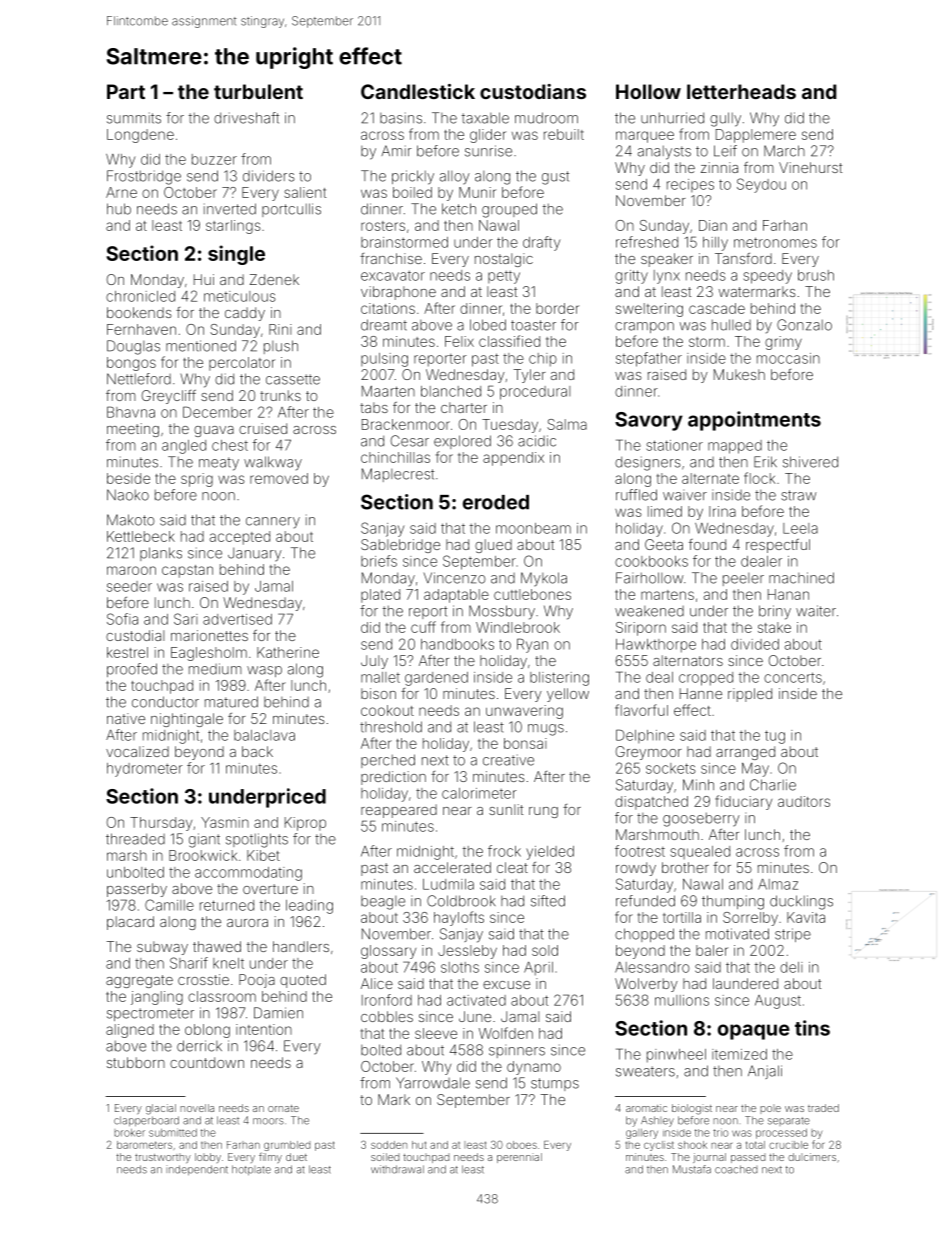 The image size is (952, 1233). I want to click on sifted, so click(548, 901).
